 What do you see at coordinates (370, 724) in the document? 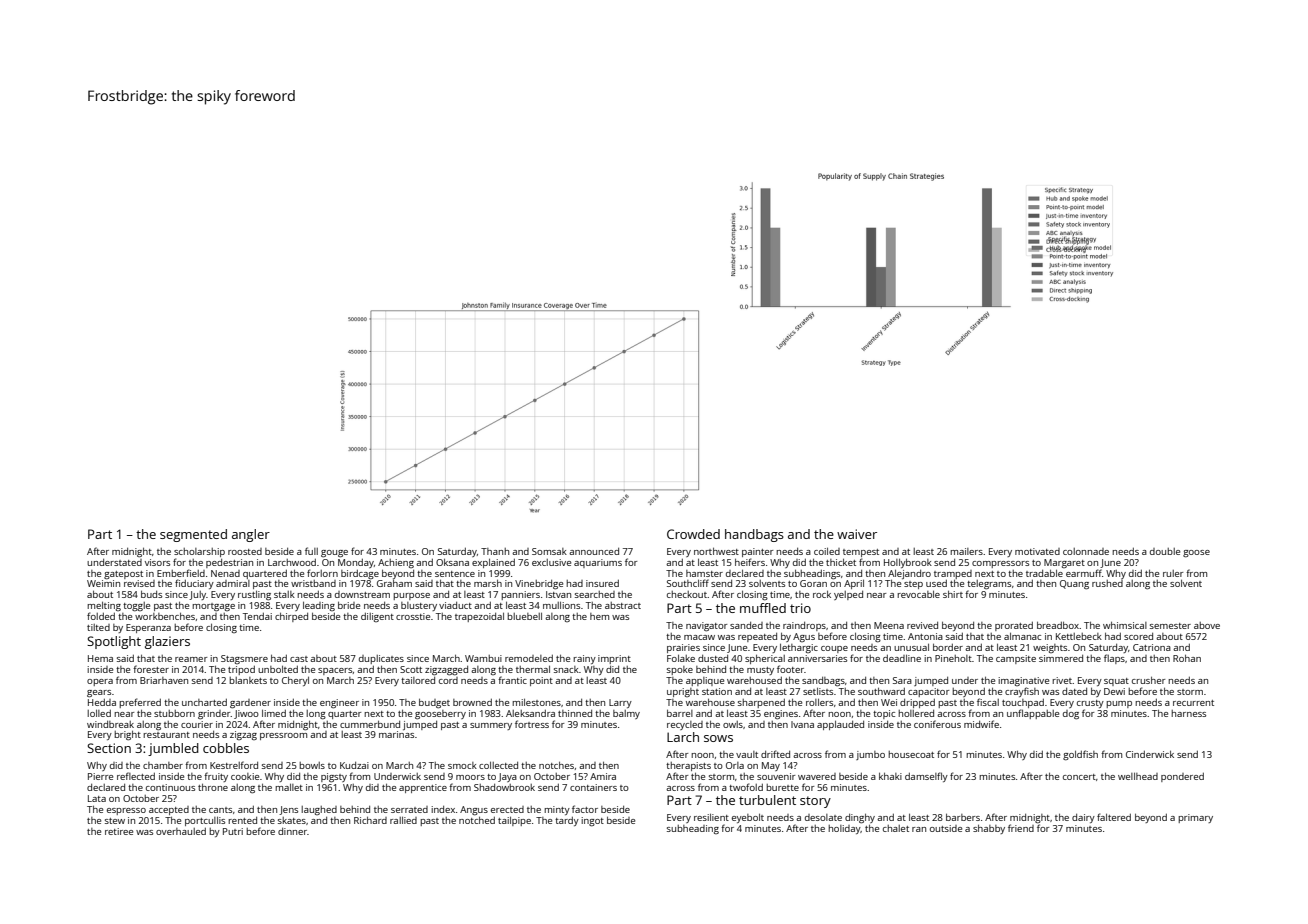
I see `cummerbund` at bounding box center [370, 724].
